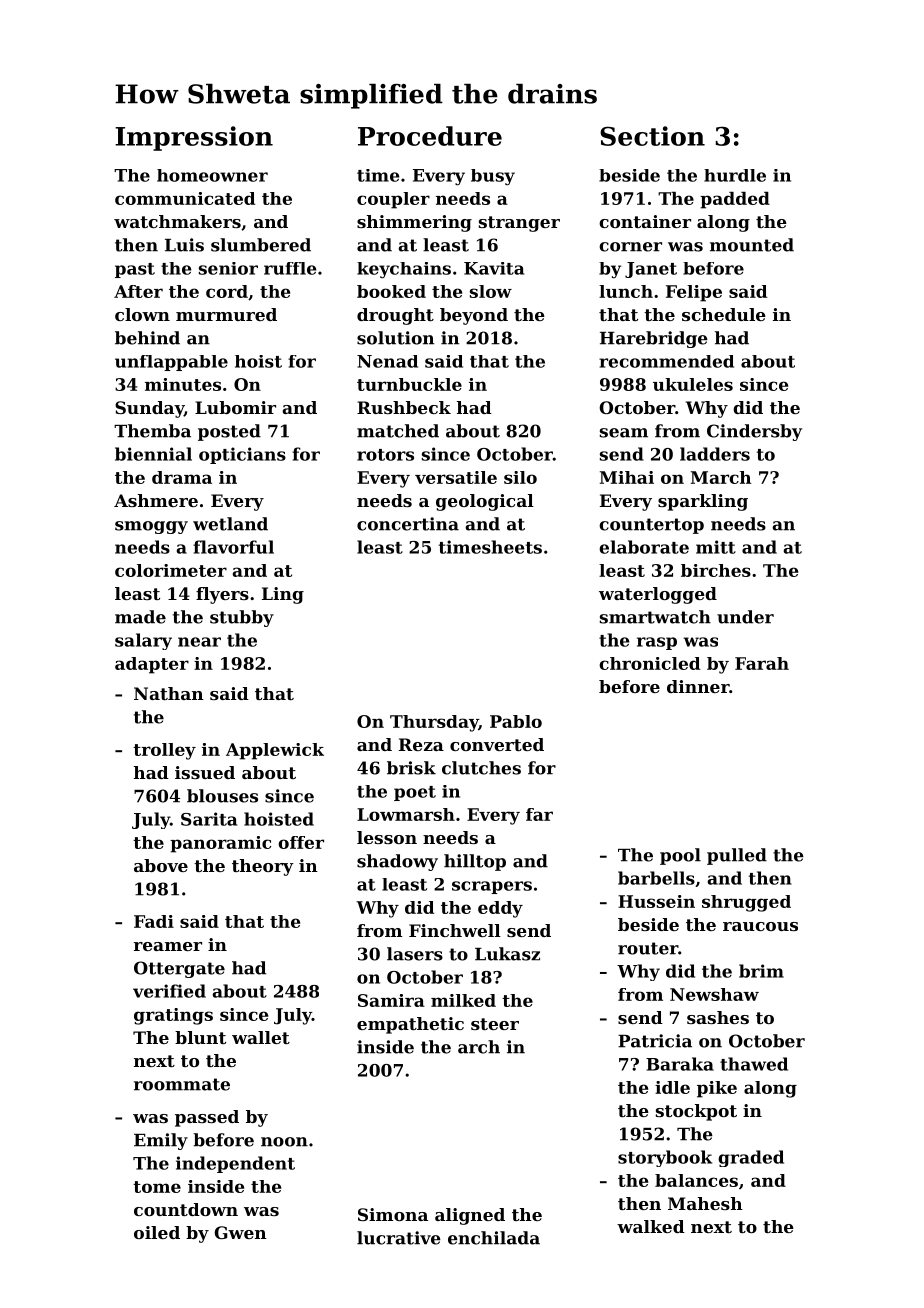  I want to click on Procedure, so click(430, 136).
